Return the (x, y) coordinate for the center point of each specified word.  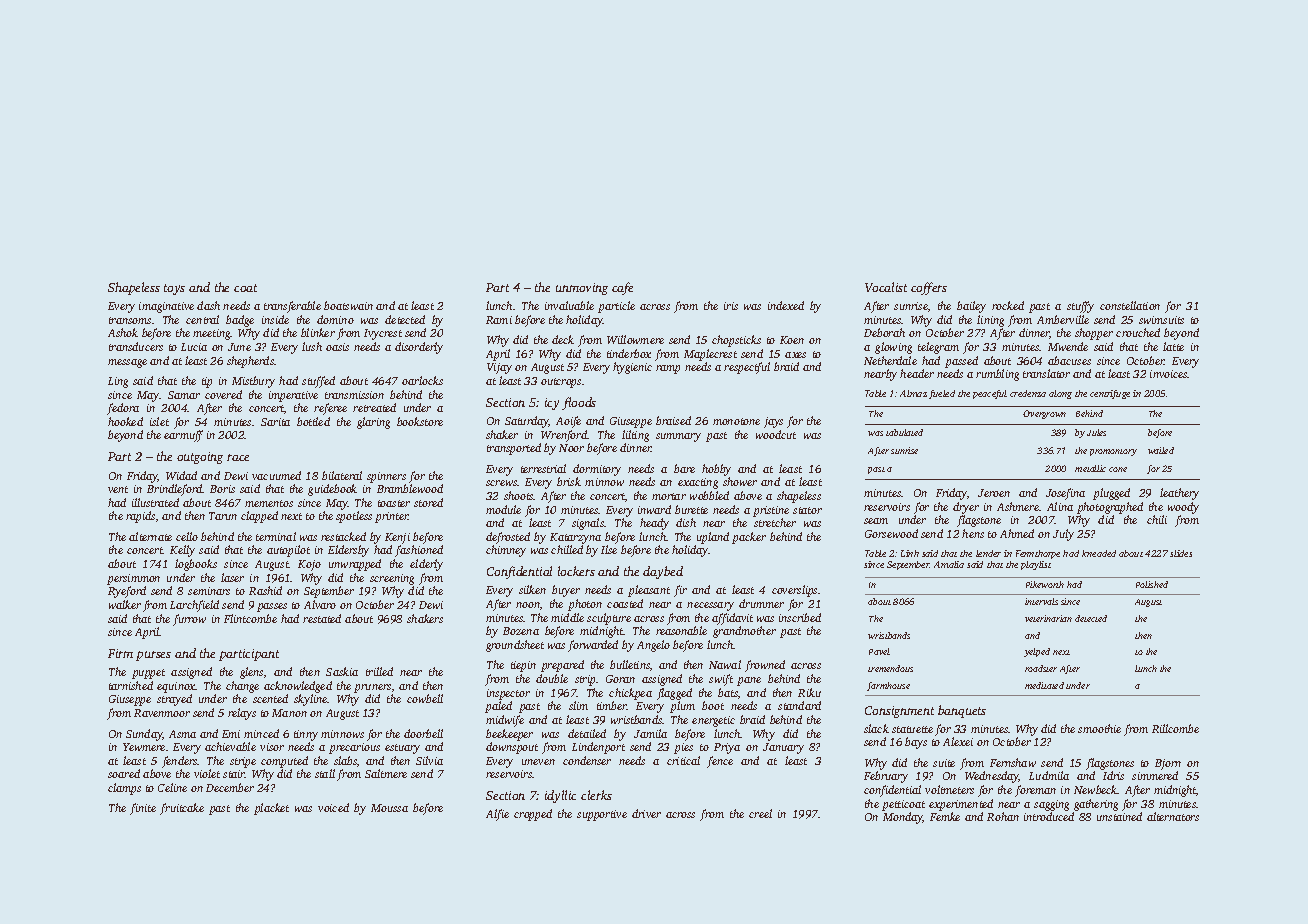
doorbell (423, 733)
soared (124, 773)
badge (240, 321)
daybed (663, 572)
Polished (1152, 584)
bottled (313, 421)
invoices (1169, 374)
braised (673, 420)
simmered (1155, 775)
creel (760, 813)
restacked (343, 536)
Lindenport (598, 748)
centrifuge (1110, 394)
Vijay (499, 368)
